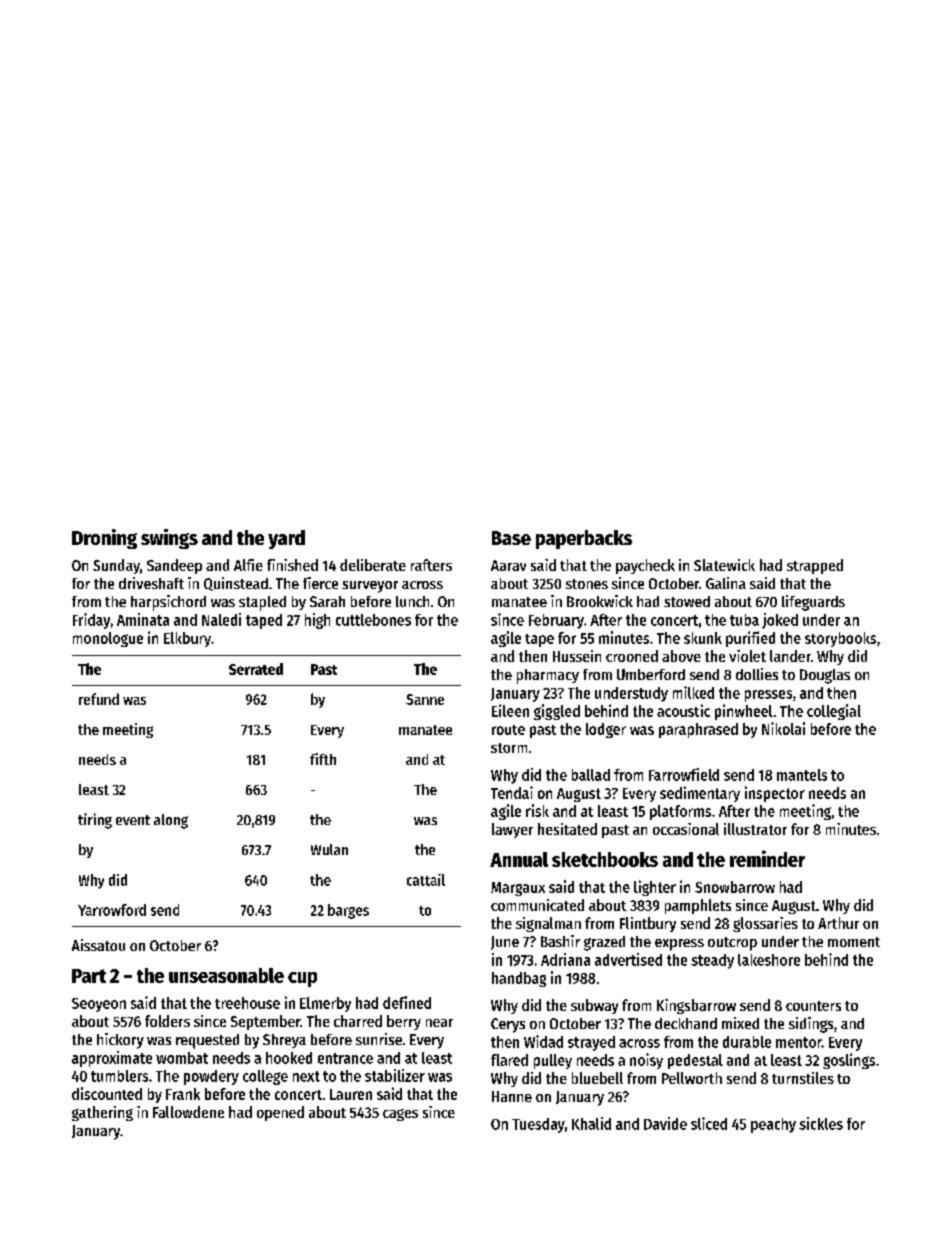  I want to click on strapped, so click(815, 566).
